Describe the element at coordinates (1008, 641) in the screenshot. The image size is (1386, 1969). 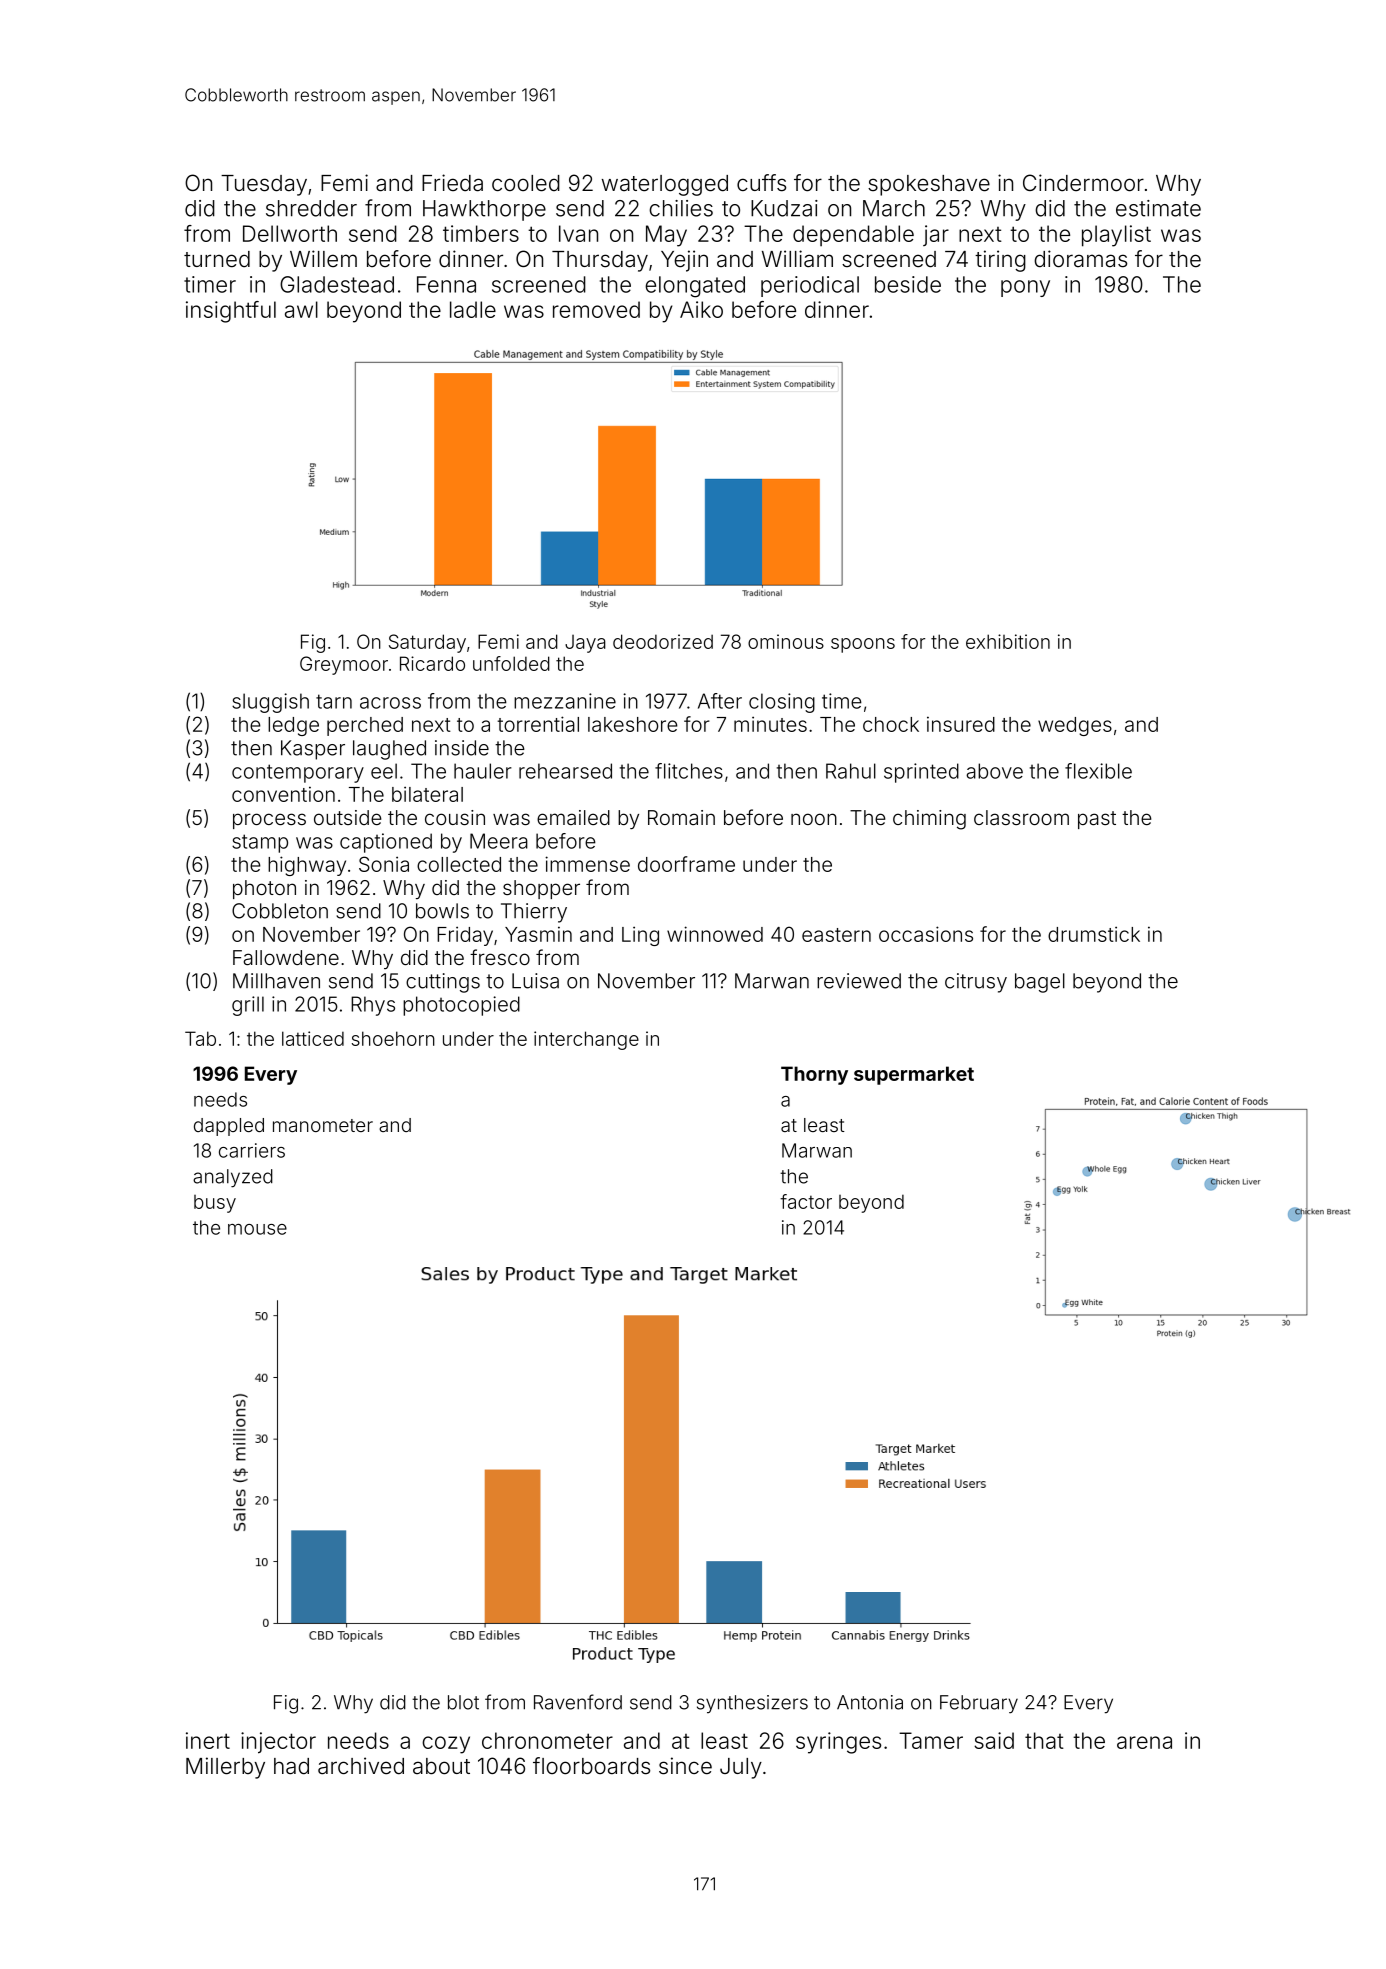
I see `exhibition` at that location.
